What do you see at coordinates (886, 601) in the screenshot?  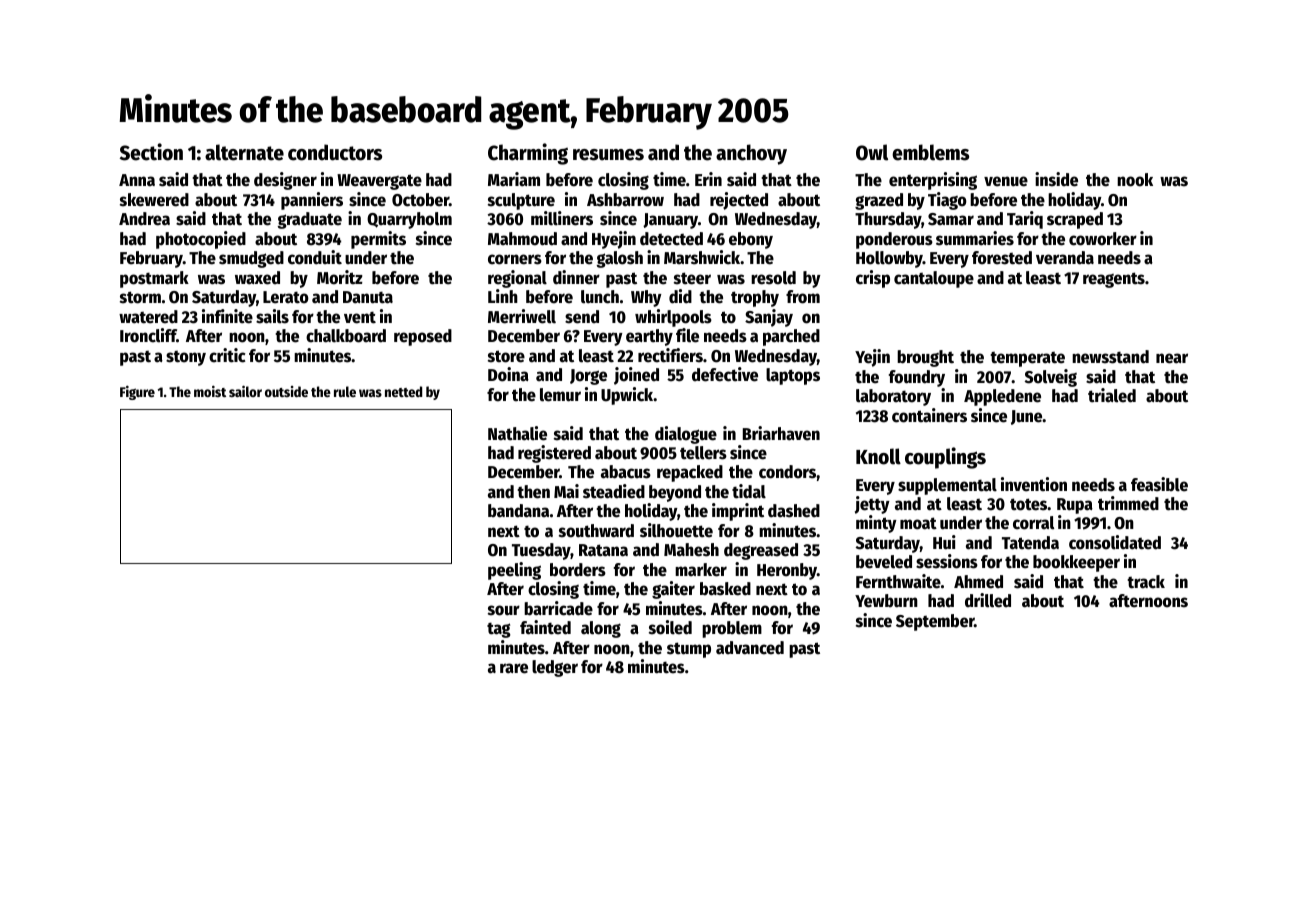 I see `Yewburn` at bounding box center [886, 601].
